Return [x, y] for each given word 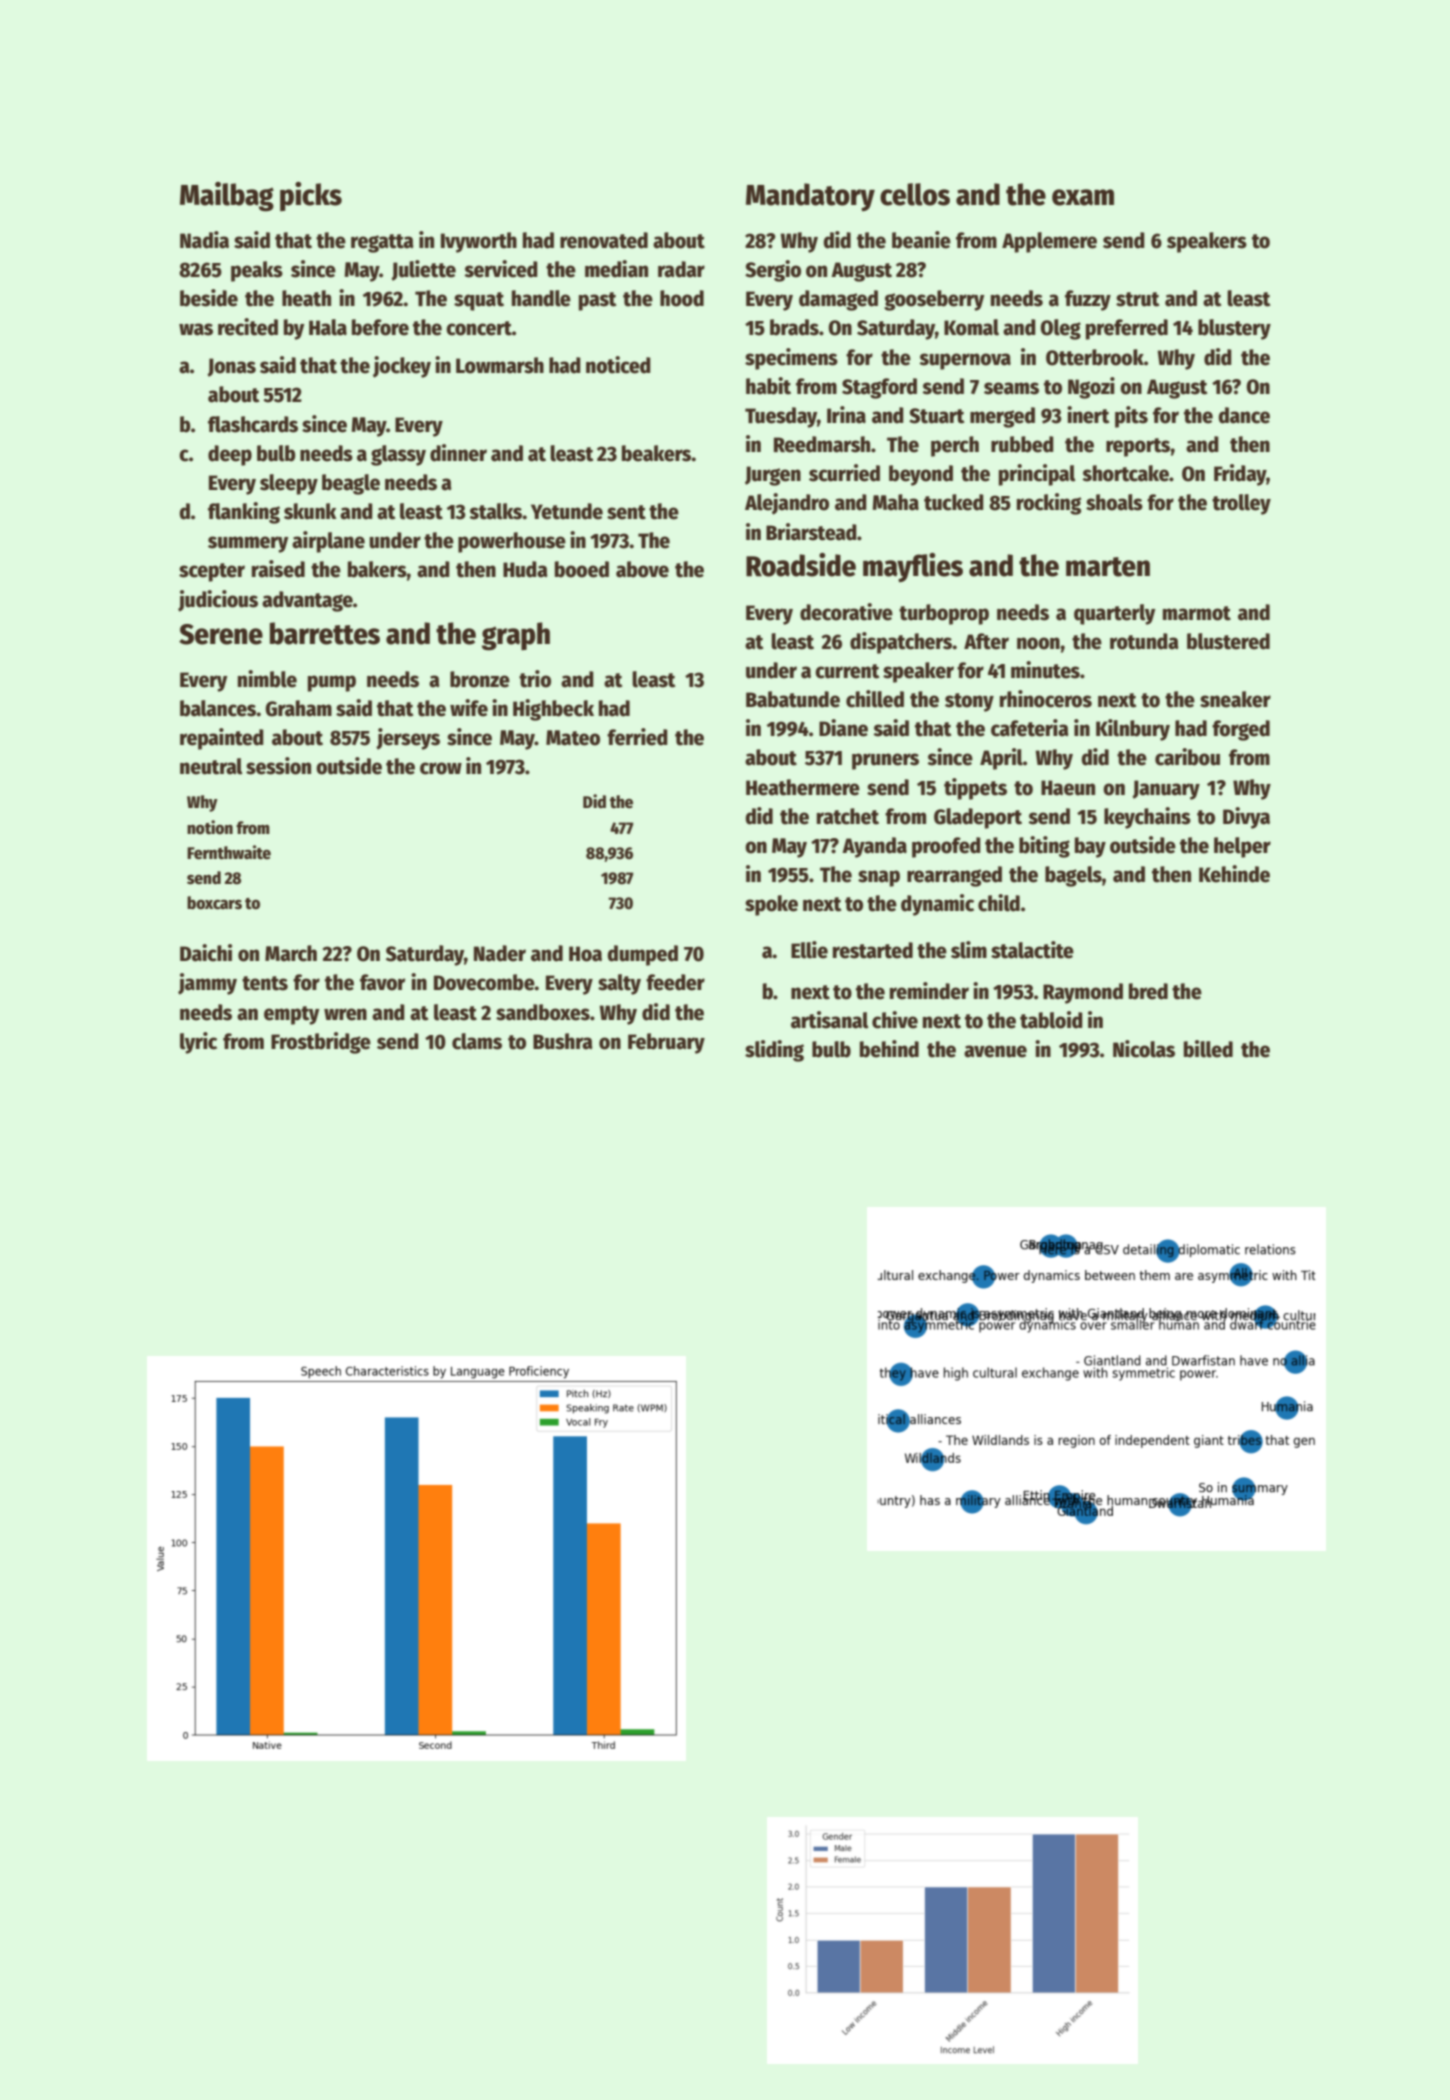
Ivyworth [479, 242]
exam [1083, 197]
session [278, 766]
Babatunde [793, 699]
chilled [875, 699]
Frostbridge [321, 1043]
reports [1138, 447]
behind [889, 1049]
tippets [975, 789]
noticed [618, 365]
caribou [1187, 757]
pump [332, 683]
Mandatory [810, 197]
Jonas [231, 367]
